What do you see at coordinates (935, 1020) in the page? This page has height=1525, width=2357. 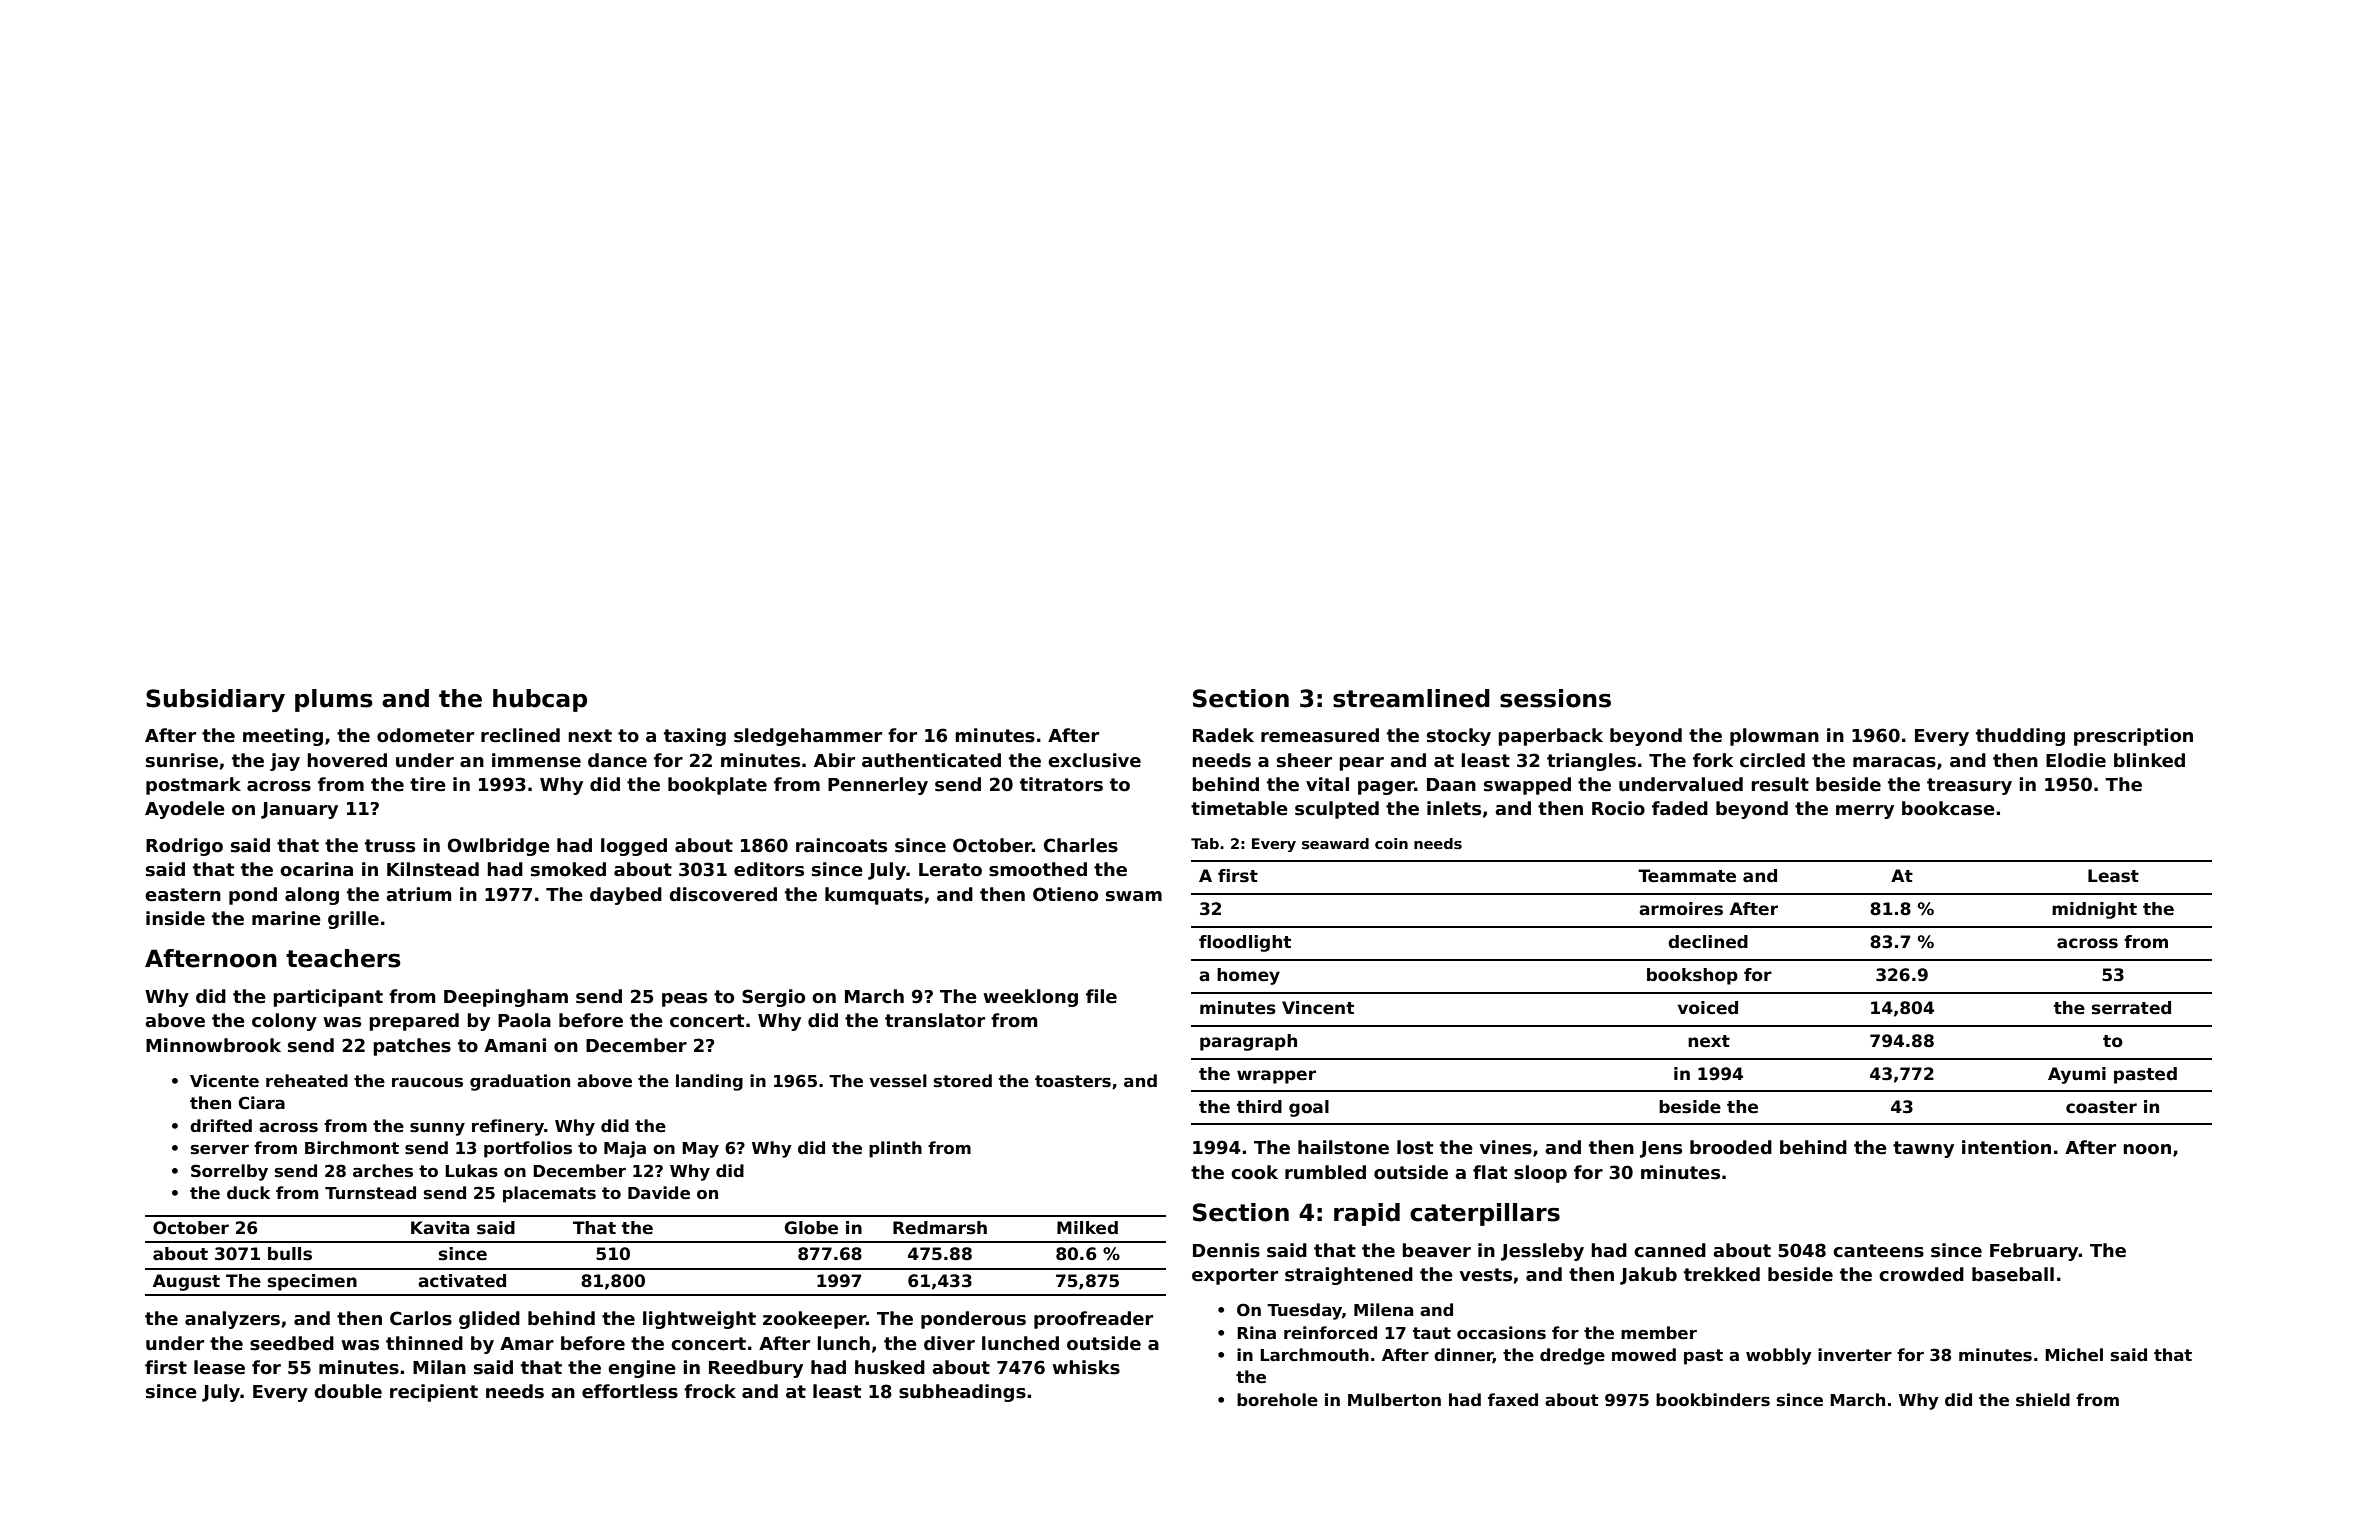 I see `translator` at bounding box center [935, 1020].
